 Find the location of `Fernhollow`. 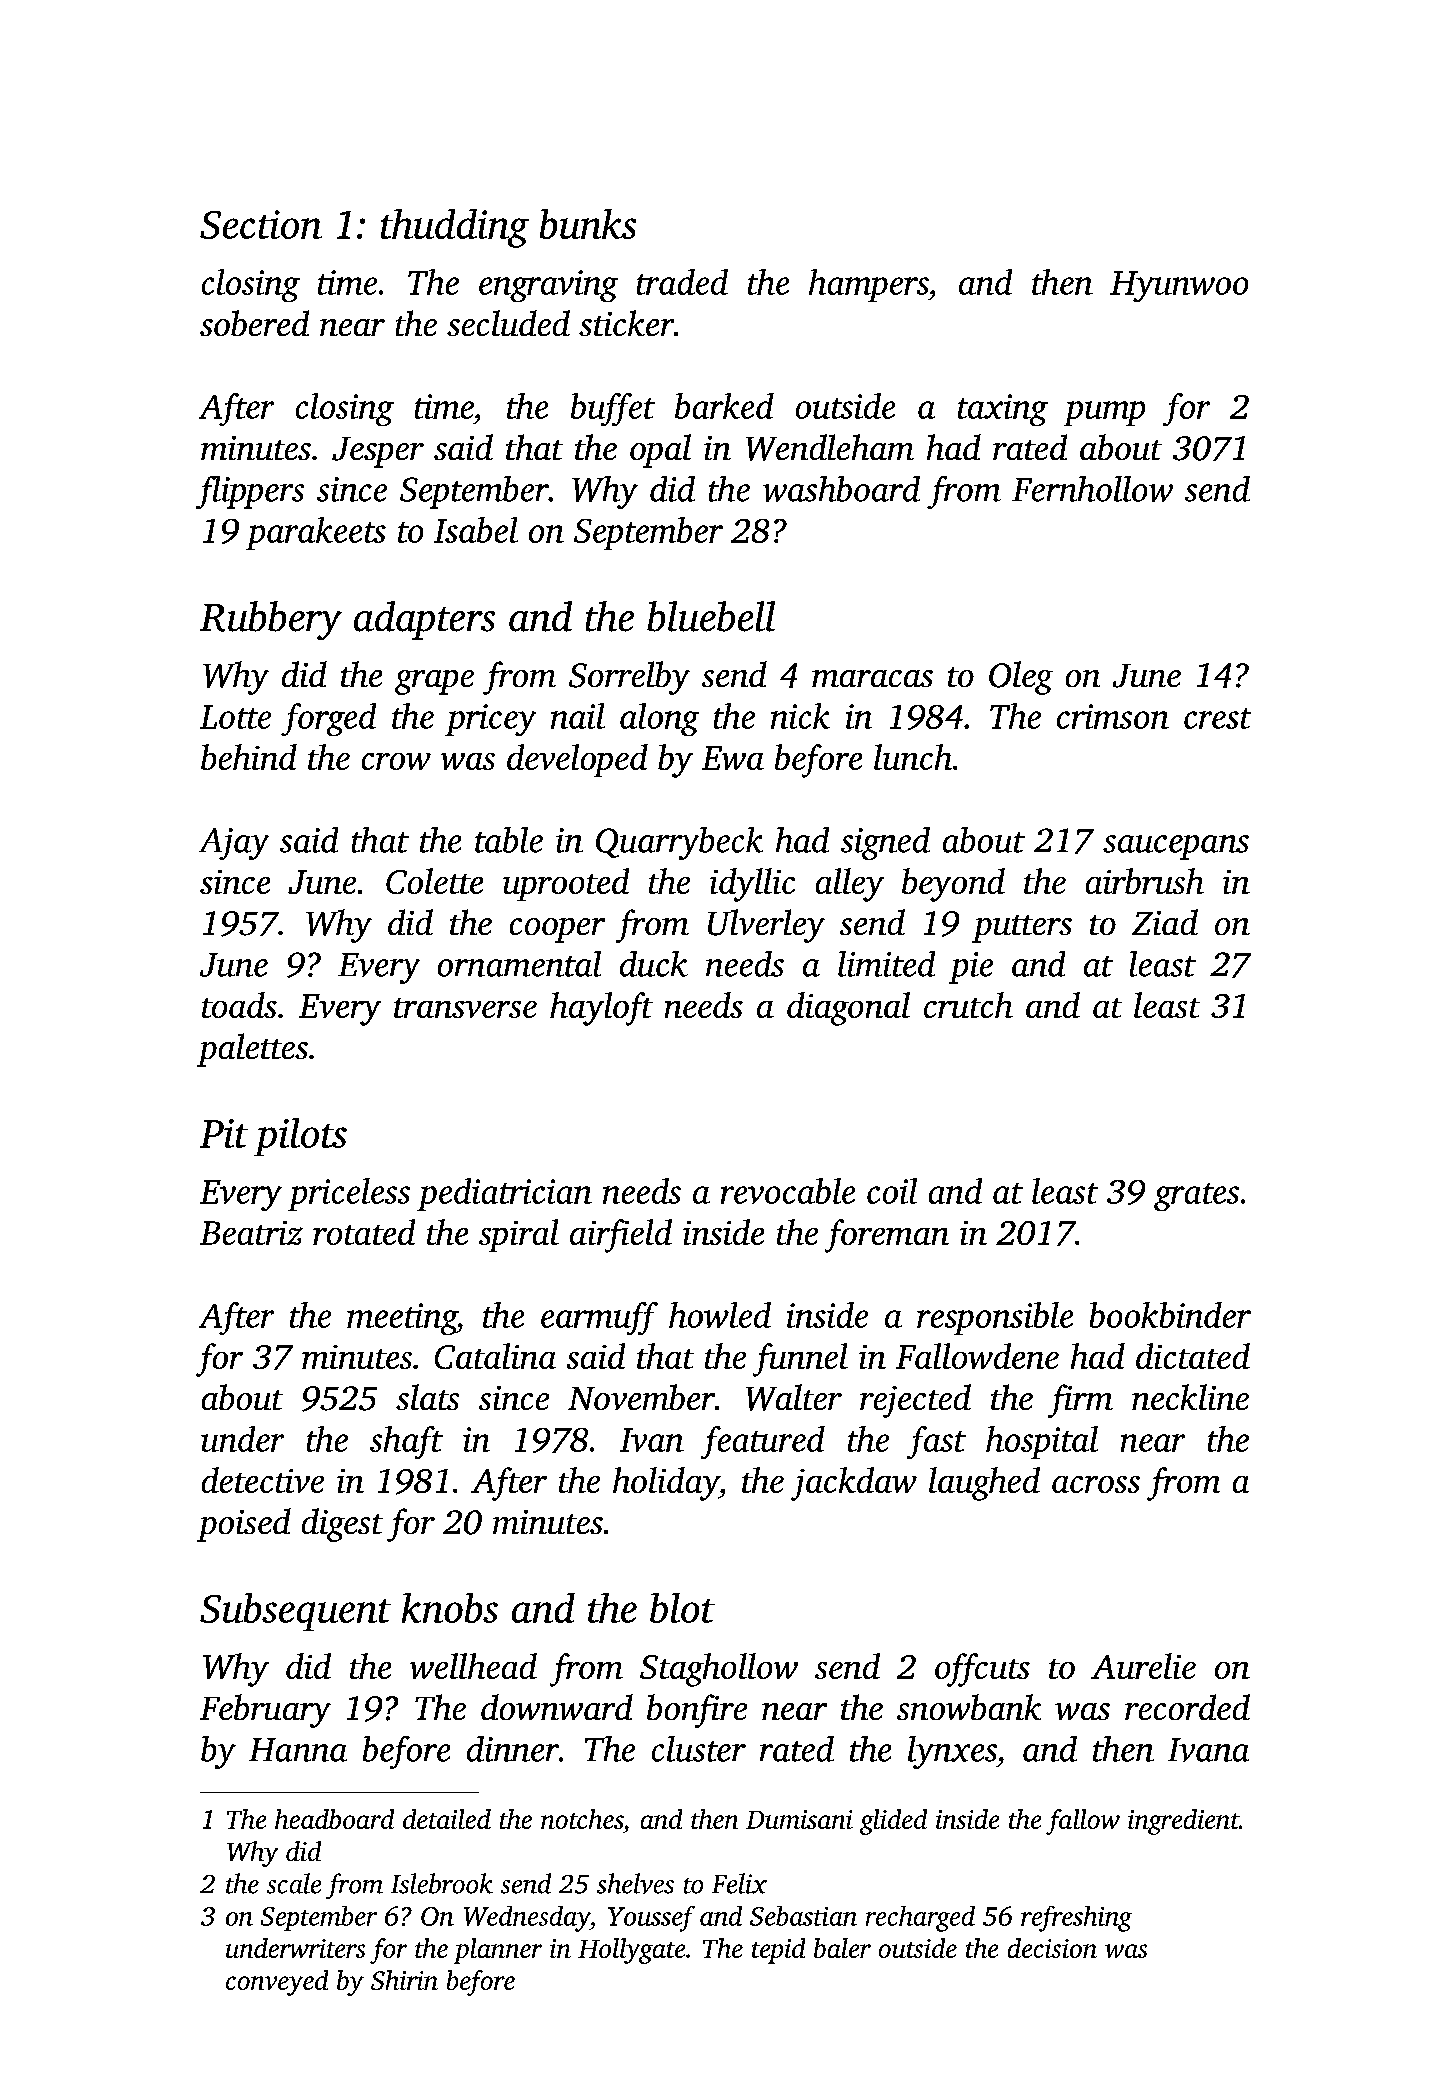

Fernhollow is located at coordinates (1092, 489).
